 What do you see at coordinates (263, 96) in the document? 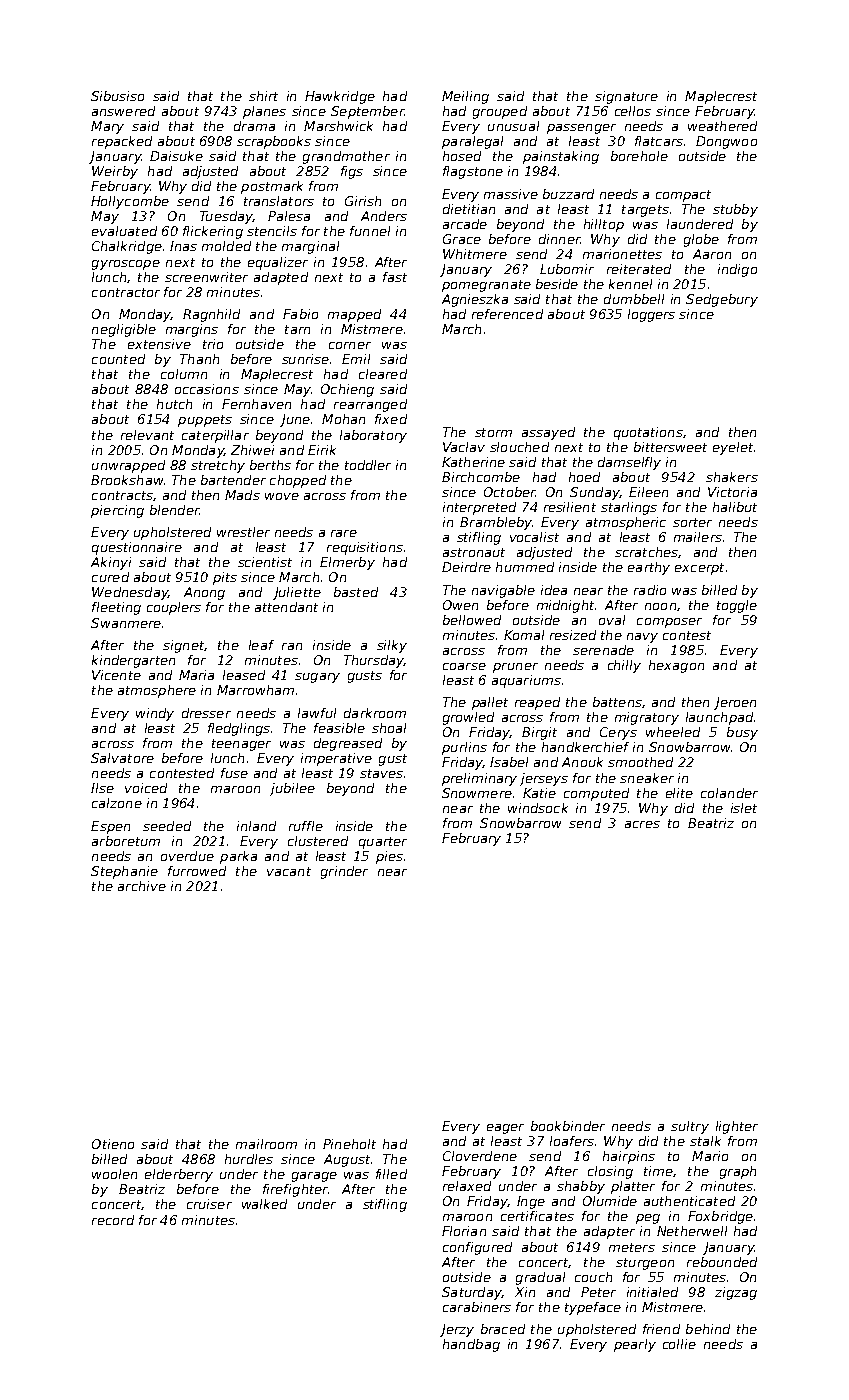
I see `shirt` at bounding box center [263, 96].
